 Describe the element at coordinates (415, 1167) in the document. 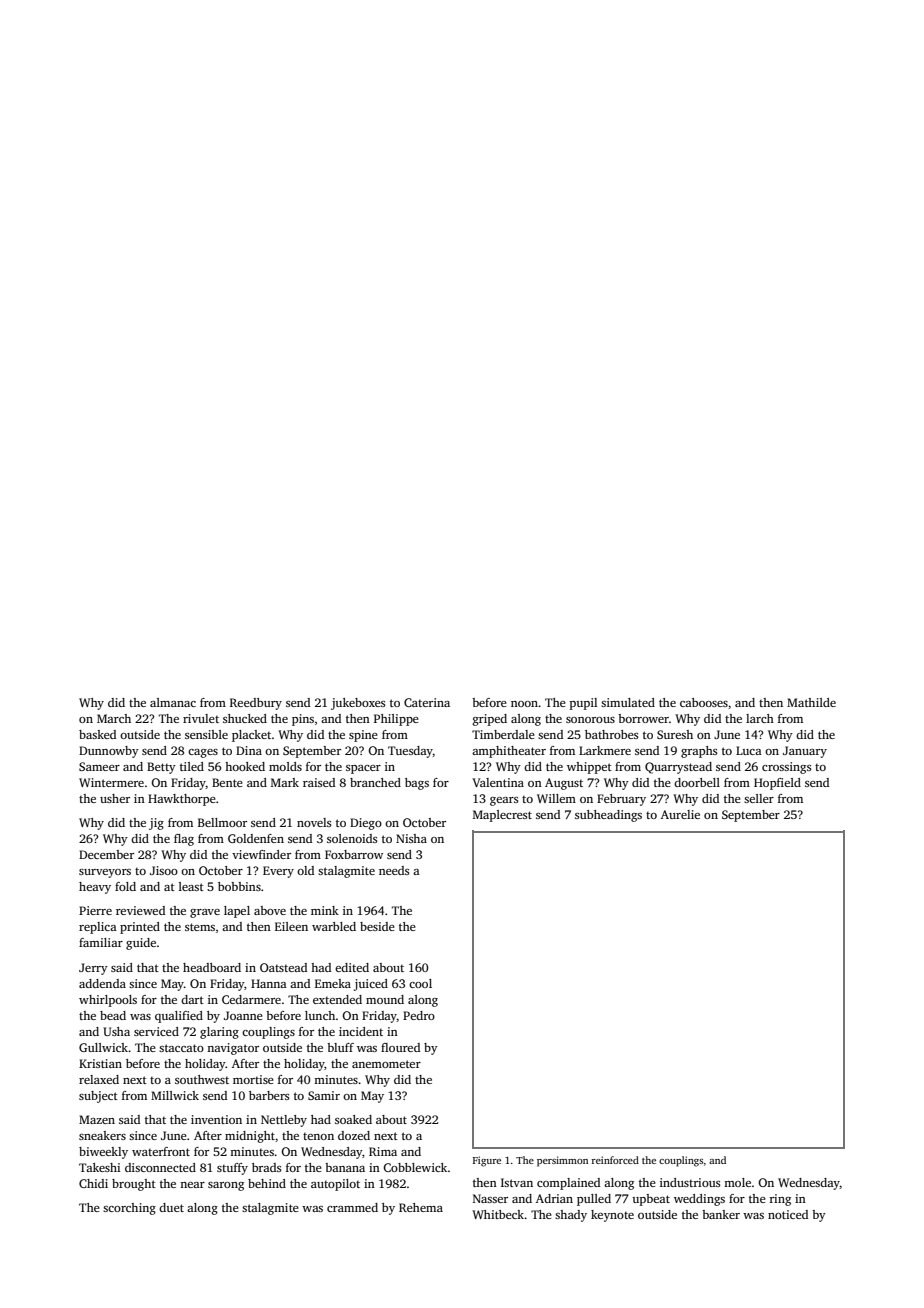

I see `Cobblewick` at that location.
